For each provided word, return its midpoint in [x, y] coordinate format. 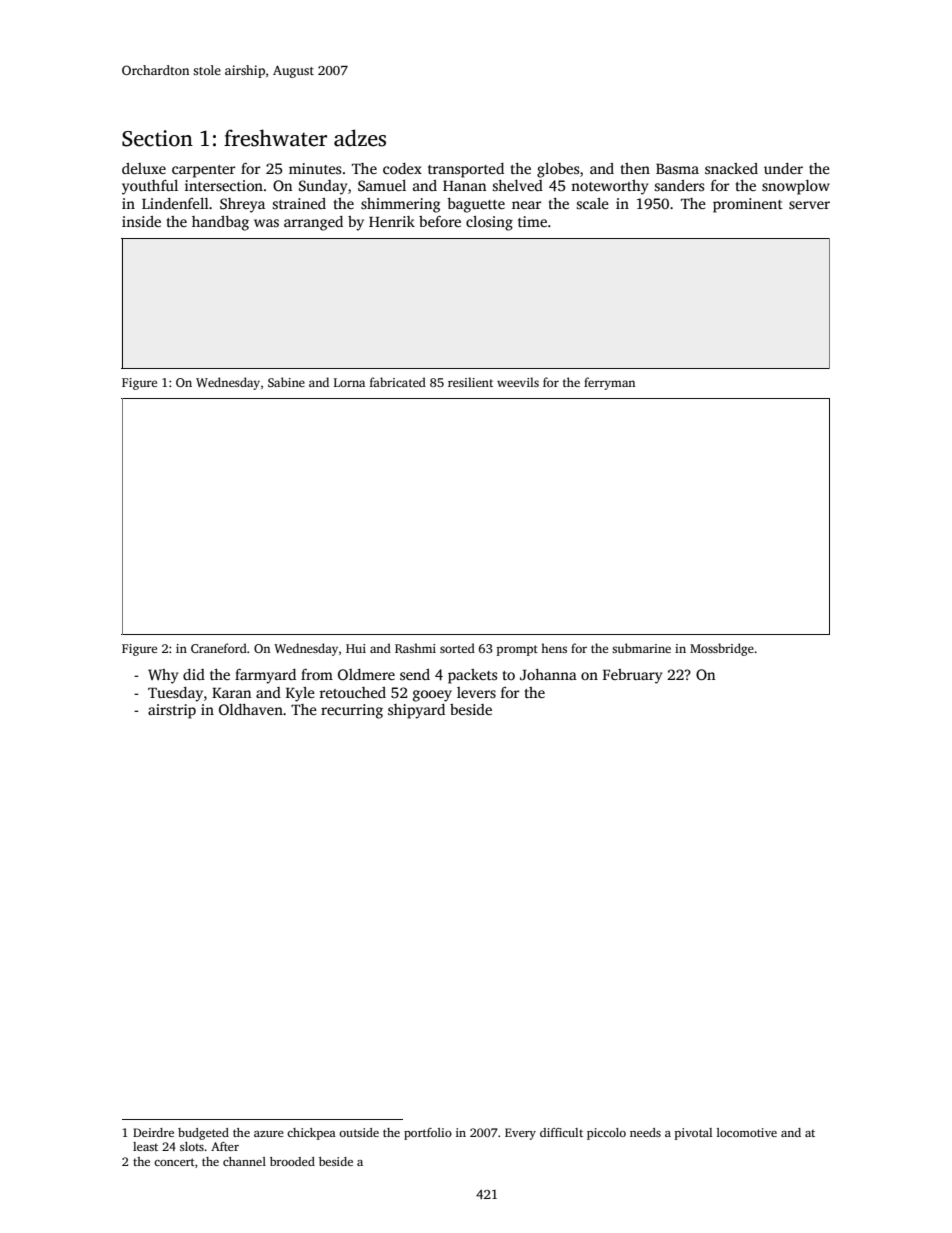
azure [269, 1134]
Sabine [286, 382]
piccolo [606, 1134]
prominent [748, 205]
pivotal [693, 1134]
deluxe [144, 168]
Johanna [548, 674]
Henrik [392, 221]
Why [163, 676]
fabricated [398, 382]
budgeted [203, 1134]
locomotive [747, 1132]
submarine [641, 648]
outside [359, 1132]
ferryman [609, 383]
